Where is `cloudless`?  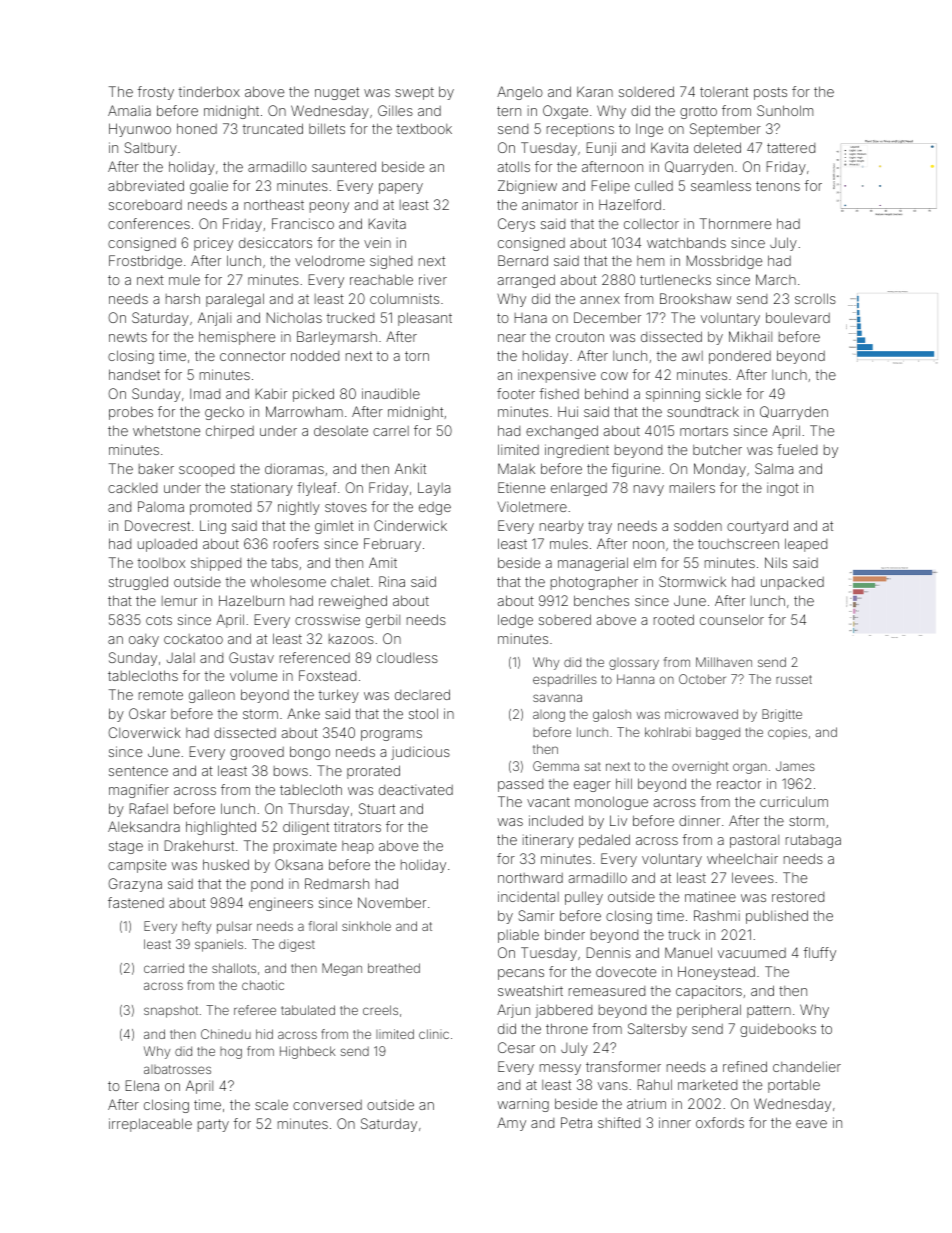
cloudless is located at coordinates (407, 657).
